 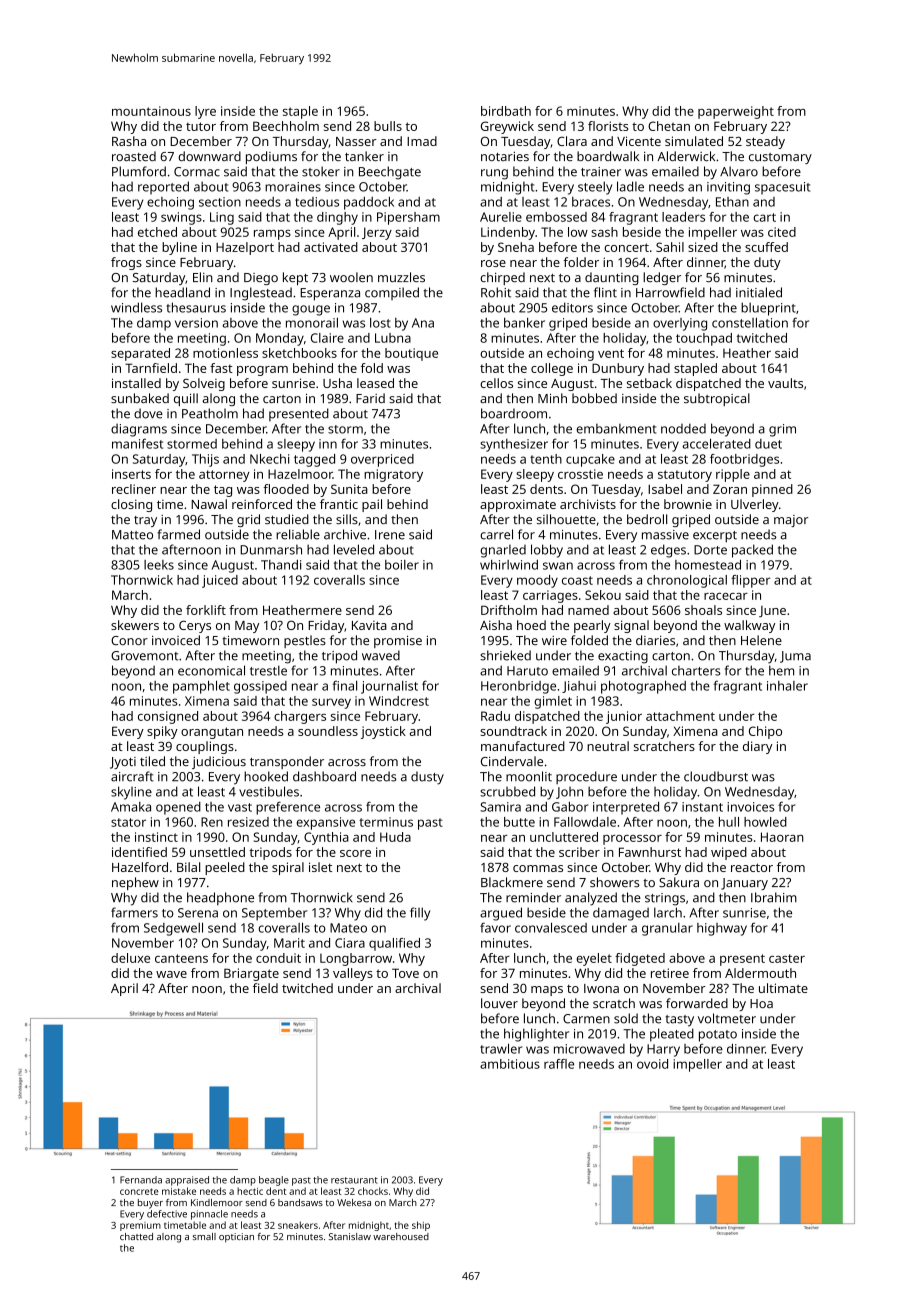 What do you see at coordinates (240, 807) in the page?
I see `vast` at bounding box center [240, 807].
